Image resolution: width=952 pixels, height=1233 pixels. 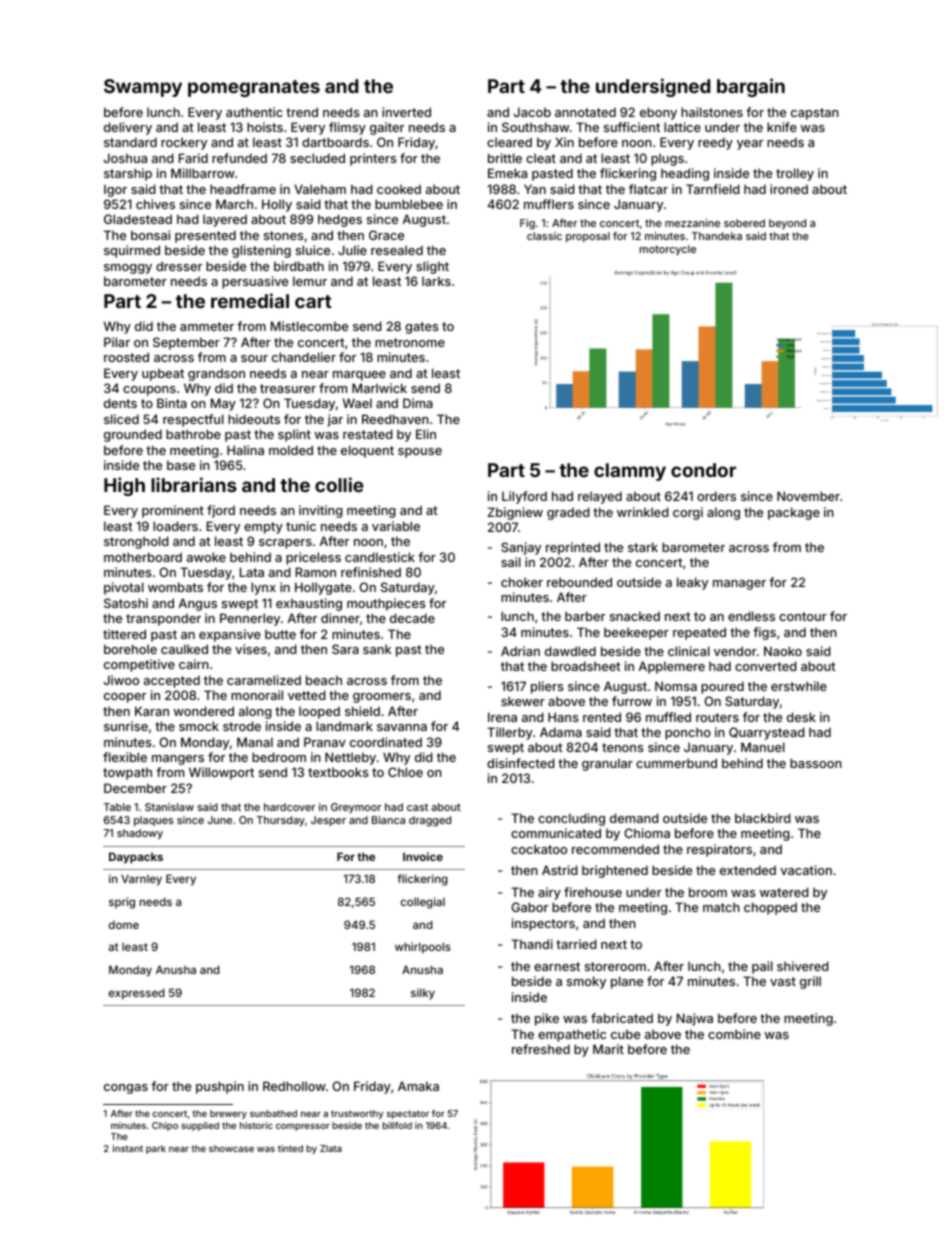 What do you see at coordinates (436, 281) in the page?
I see `larks` at bounding box center [436, 281].
